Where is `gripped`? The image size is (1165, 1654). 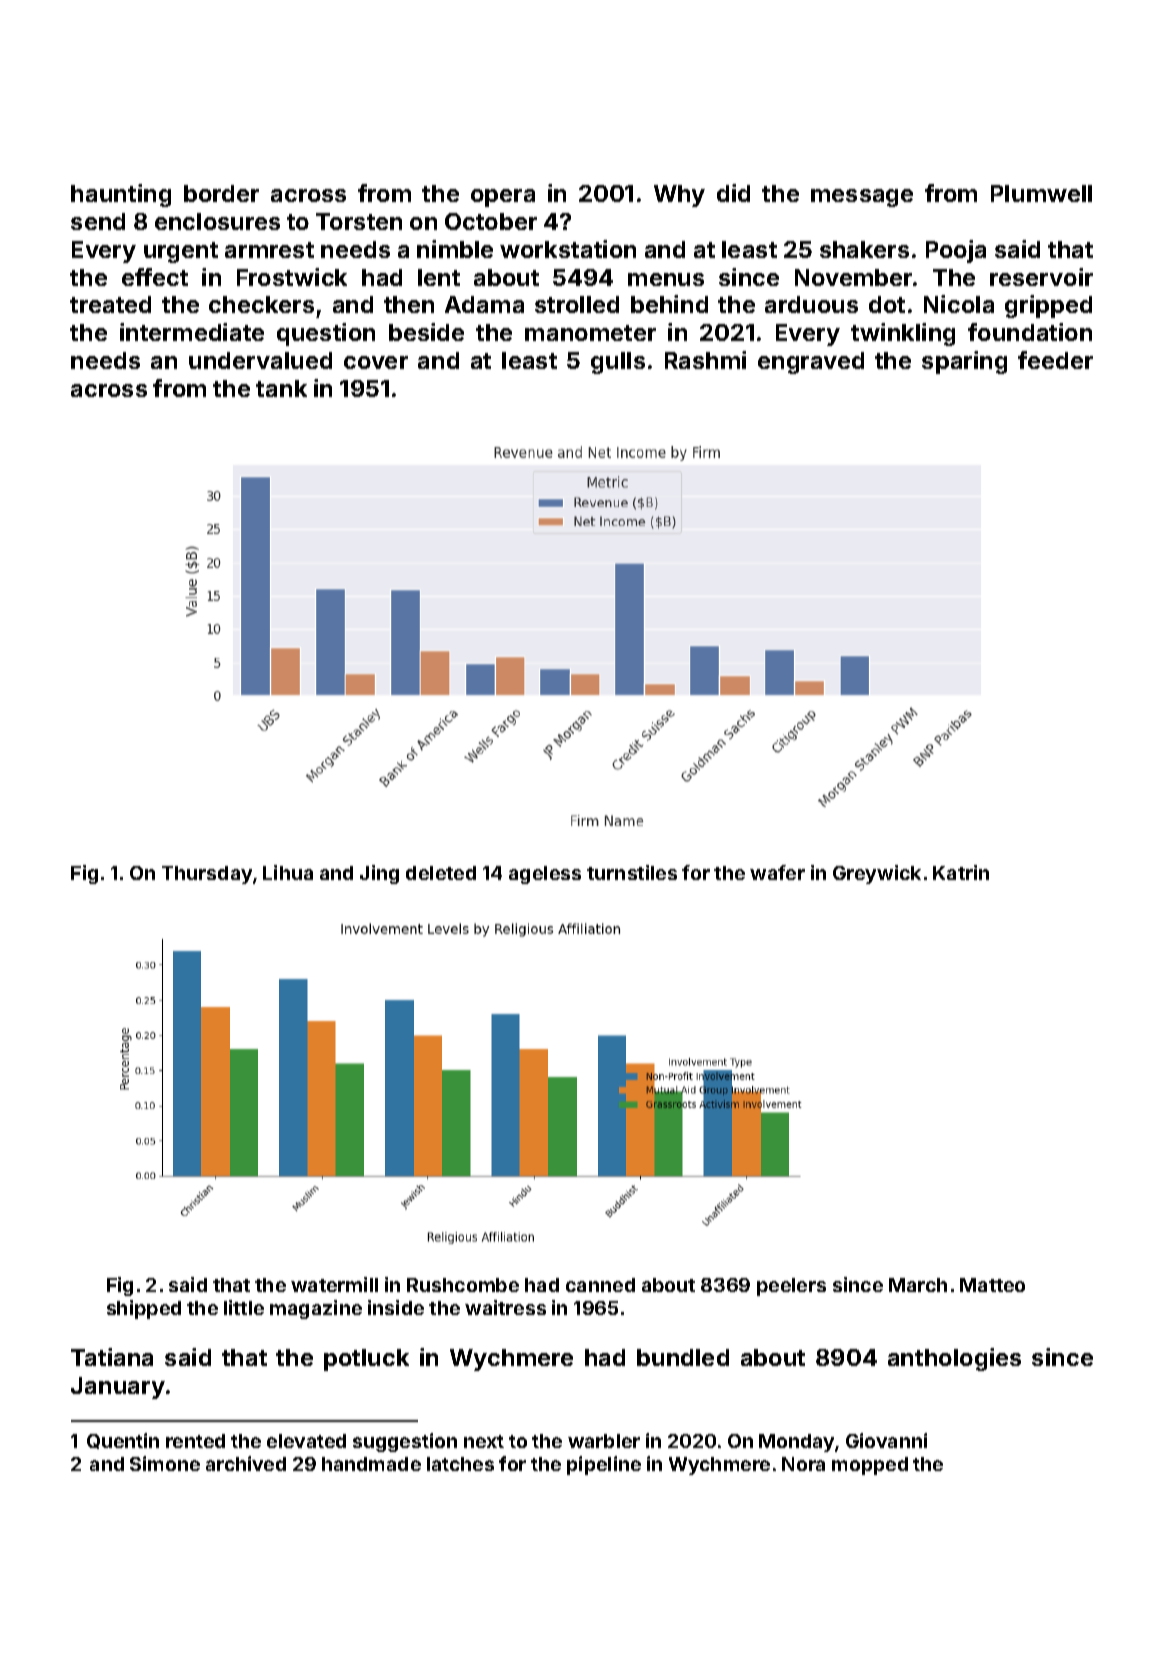
gripped is located at coordinates (1048, 306).
